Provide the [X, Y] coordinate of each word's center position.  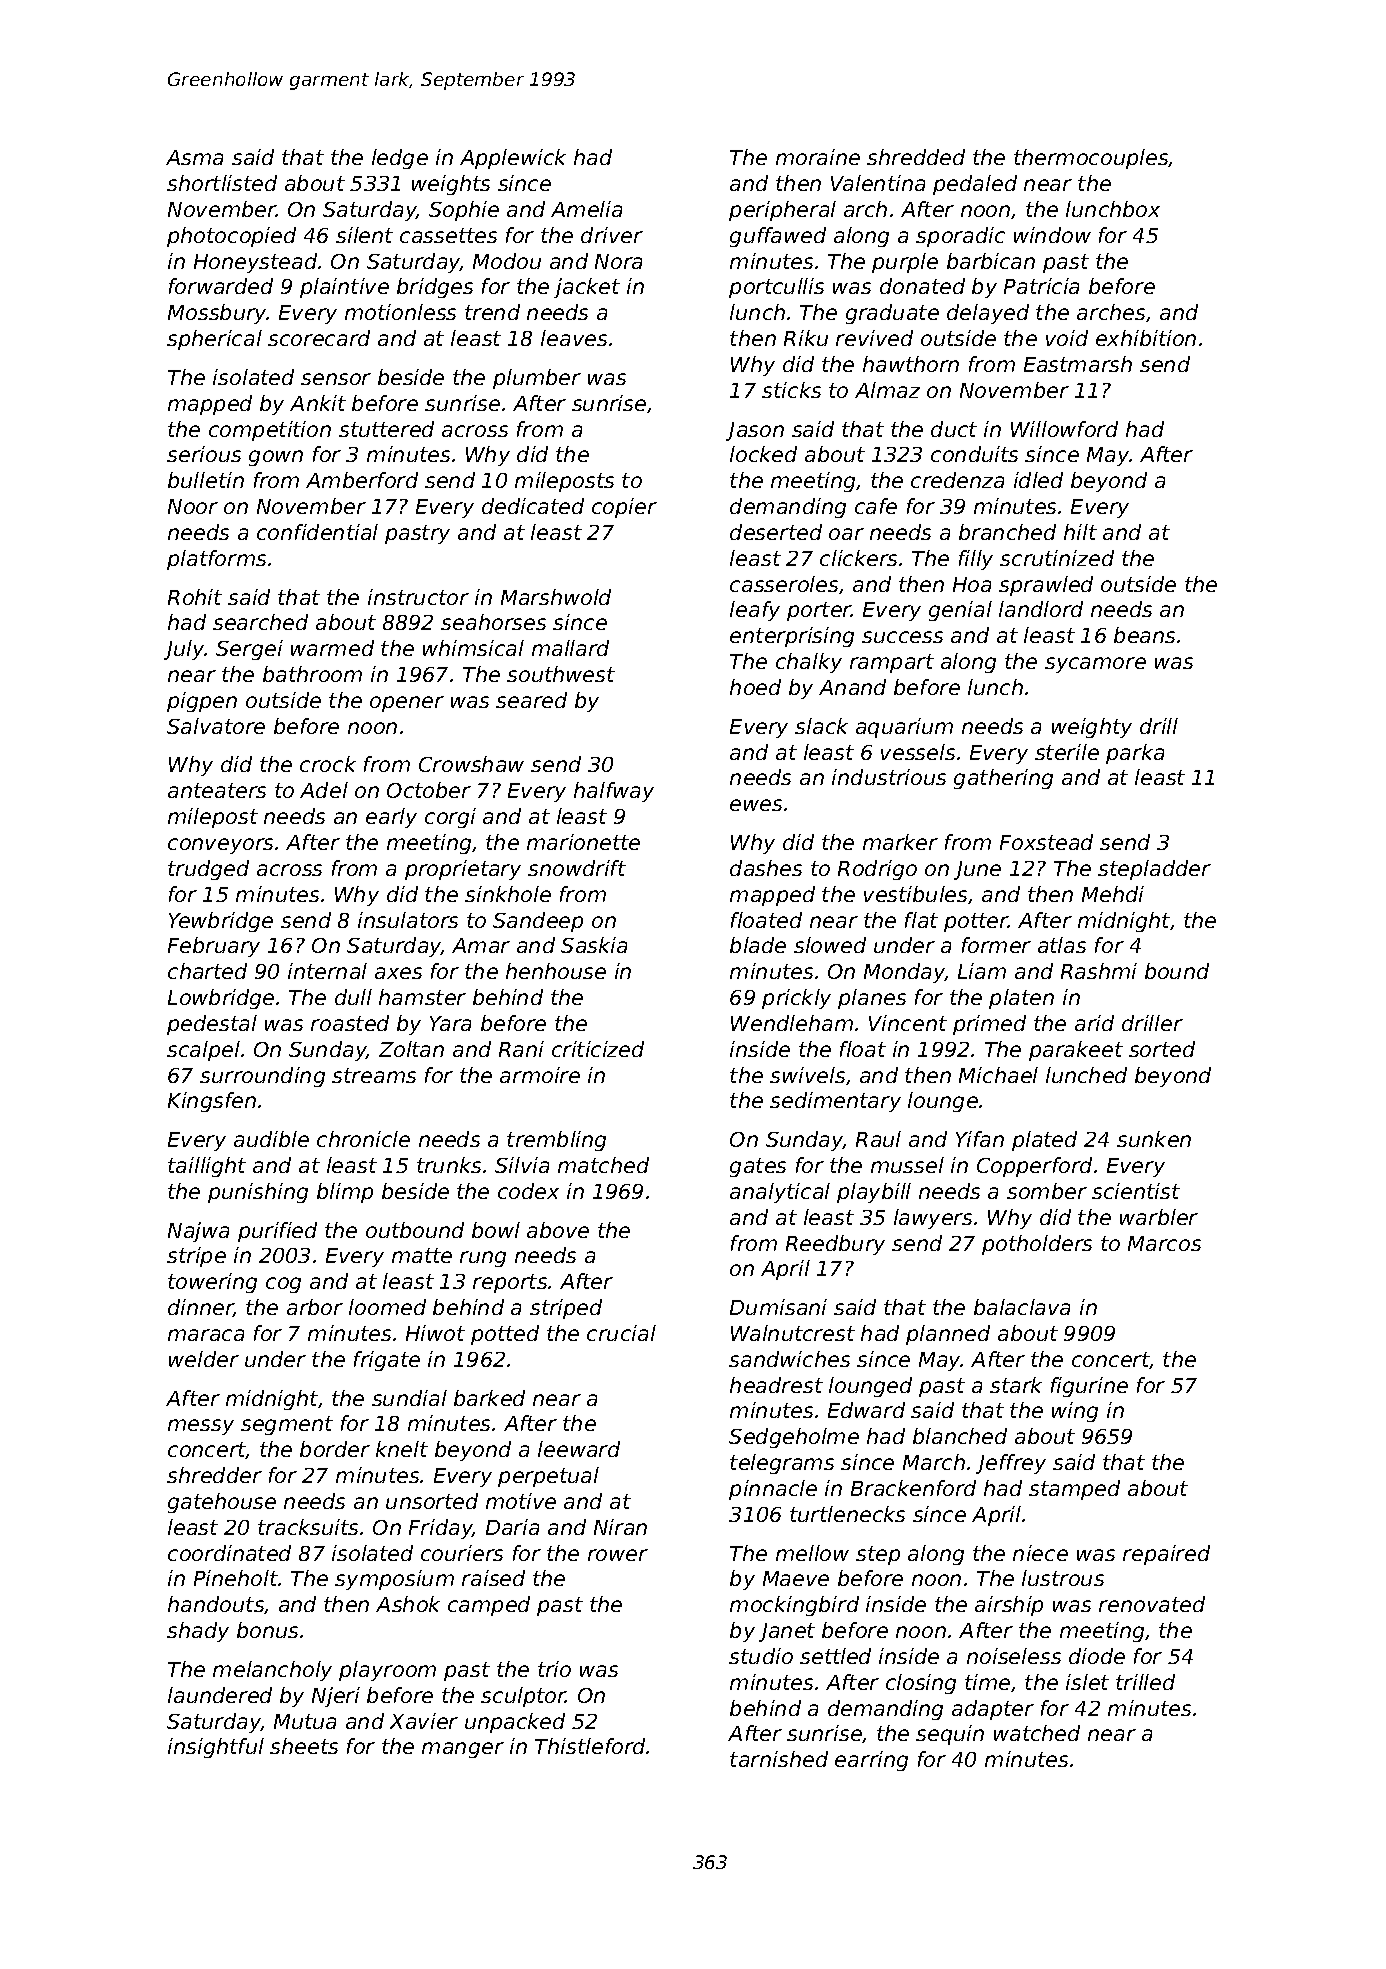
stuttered [386, 429]
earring [871, 1761]
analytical [780, 1193]
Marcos [1164, 1243]
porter [819, 611]
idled [1038, 480]
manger [463, 1750]
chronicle [363, 1139]
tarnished [779, 1759]
